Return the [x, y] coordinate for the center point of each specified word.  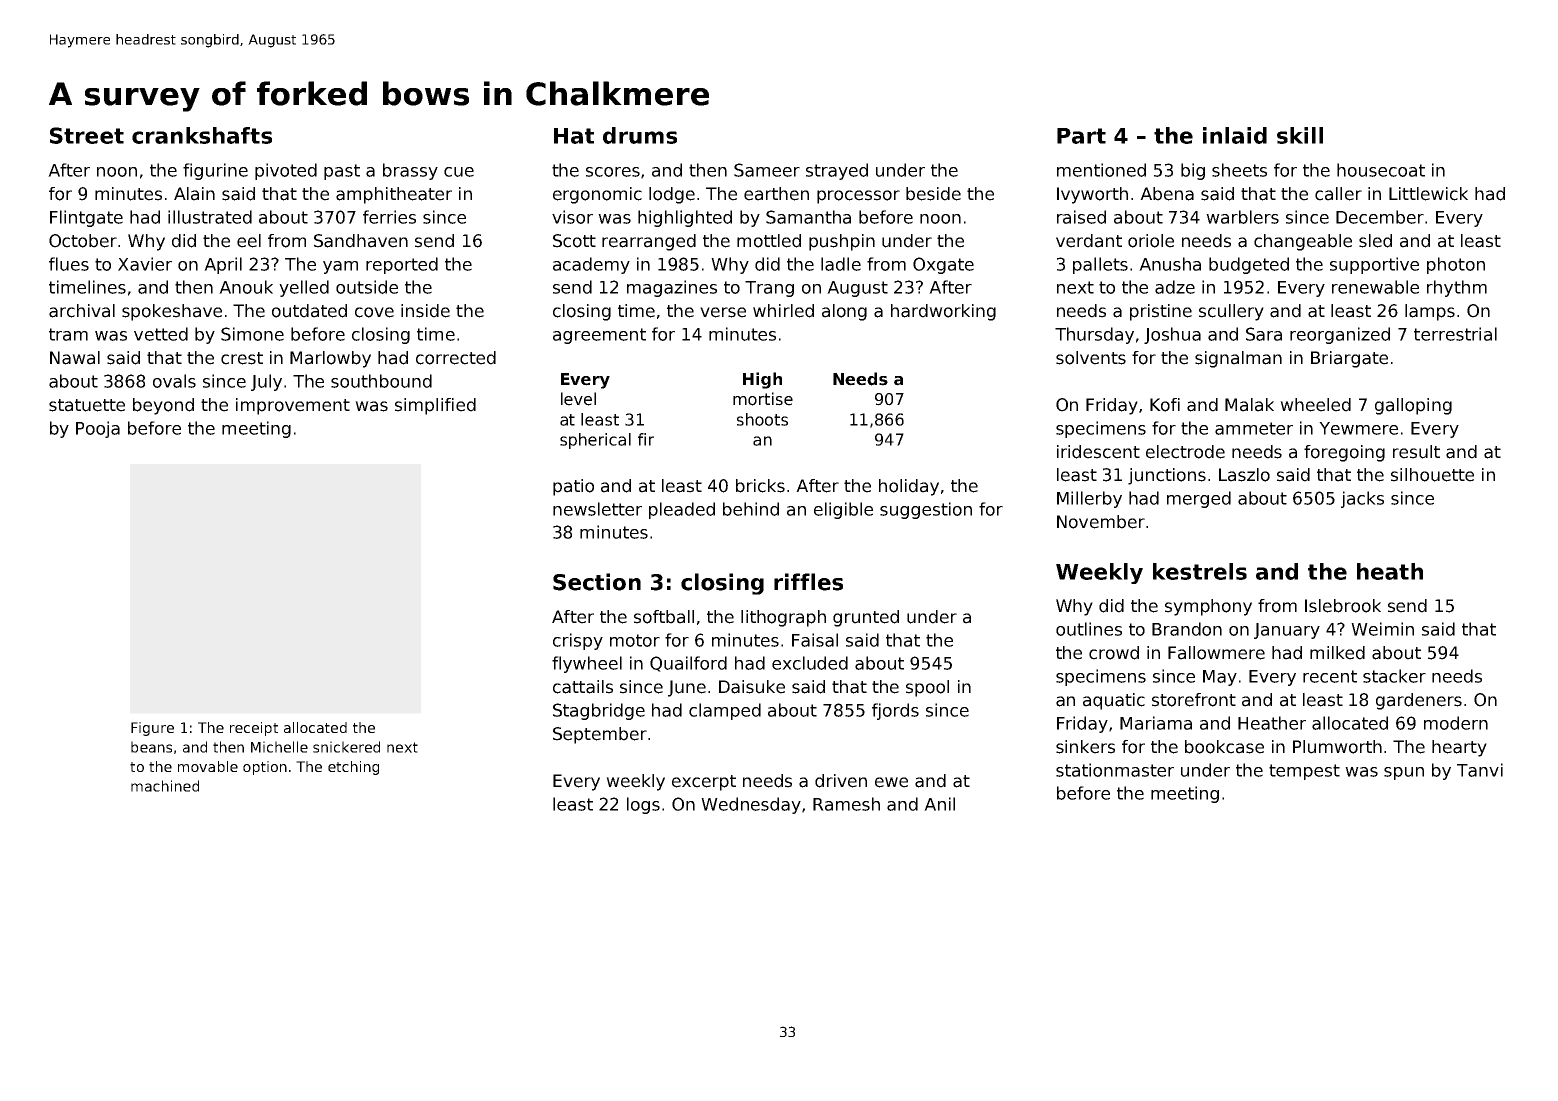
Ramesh [846, 804]
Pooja [98, 429]
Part [1081, 136]
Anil [939, 804]
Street [87, 135]
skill [1300, 135]
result [1416, 452]
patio [573, 487]
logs [643, 805]
